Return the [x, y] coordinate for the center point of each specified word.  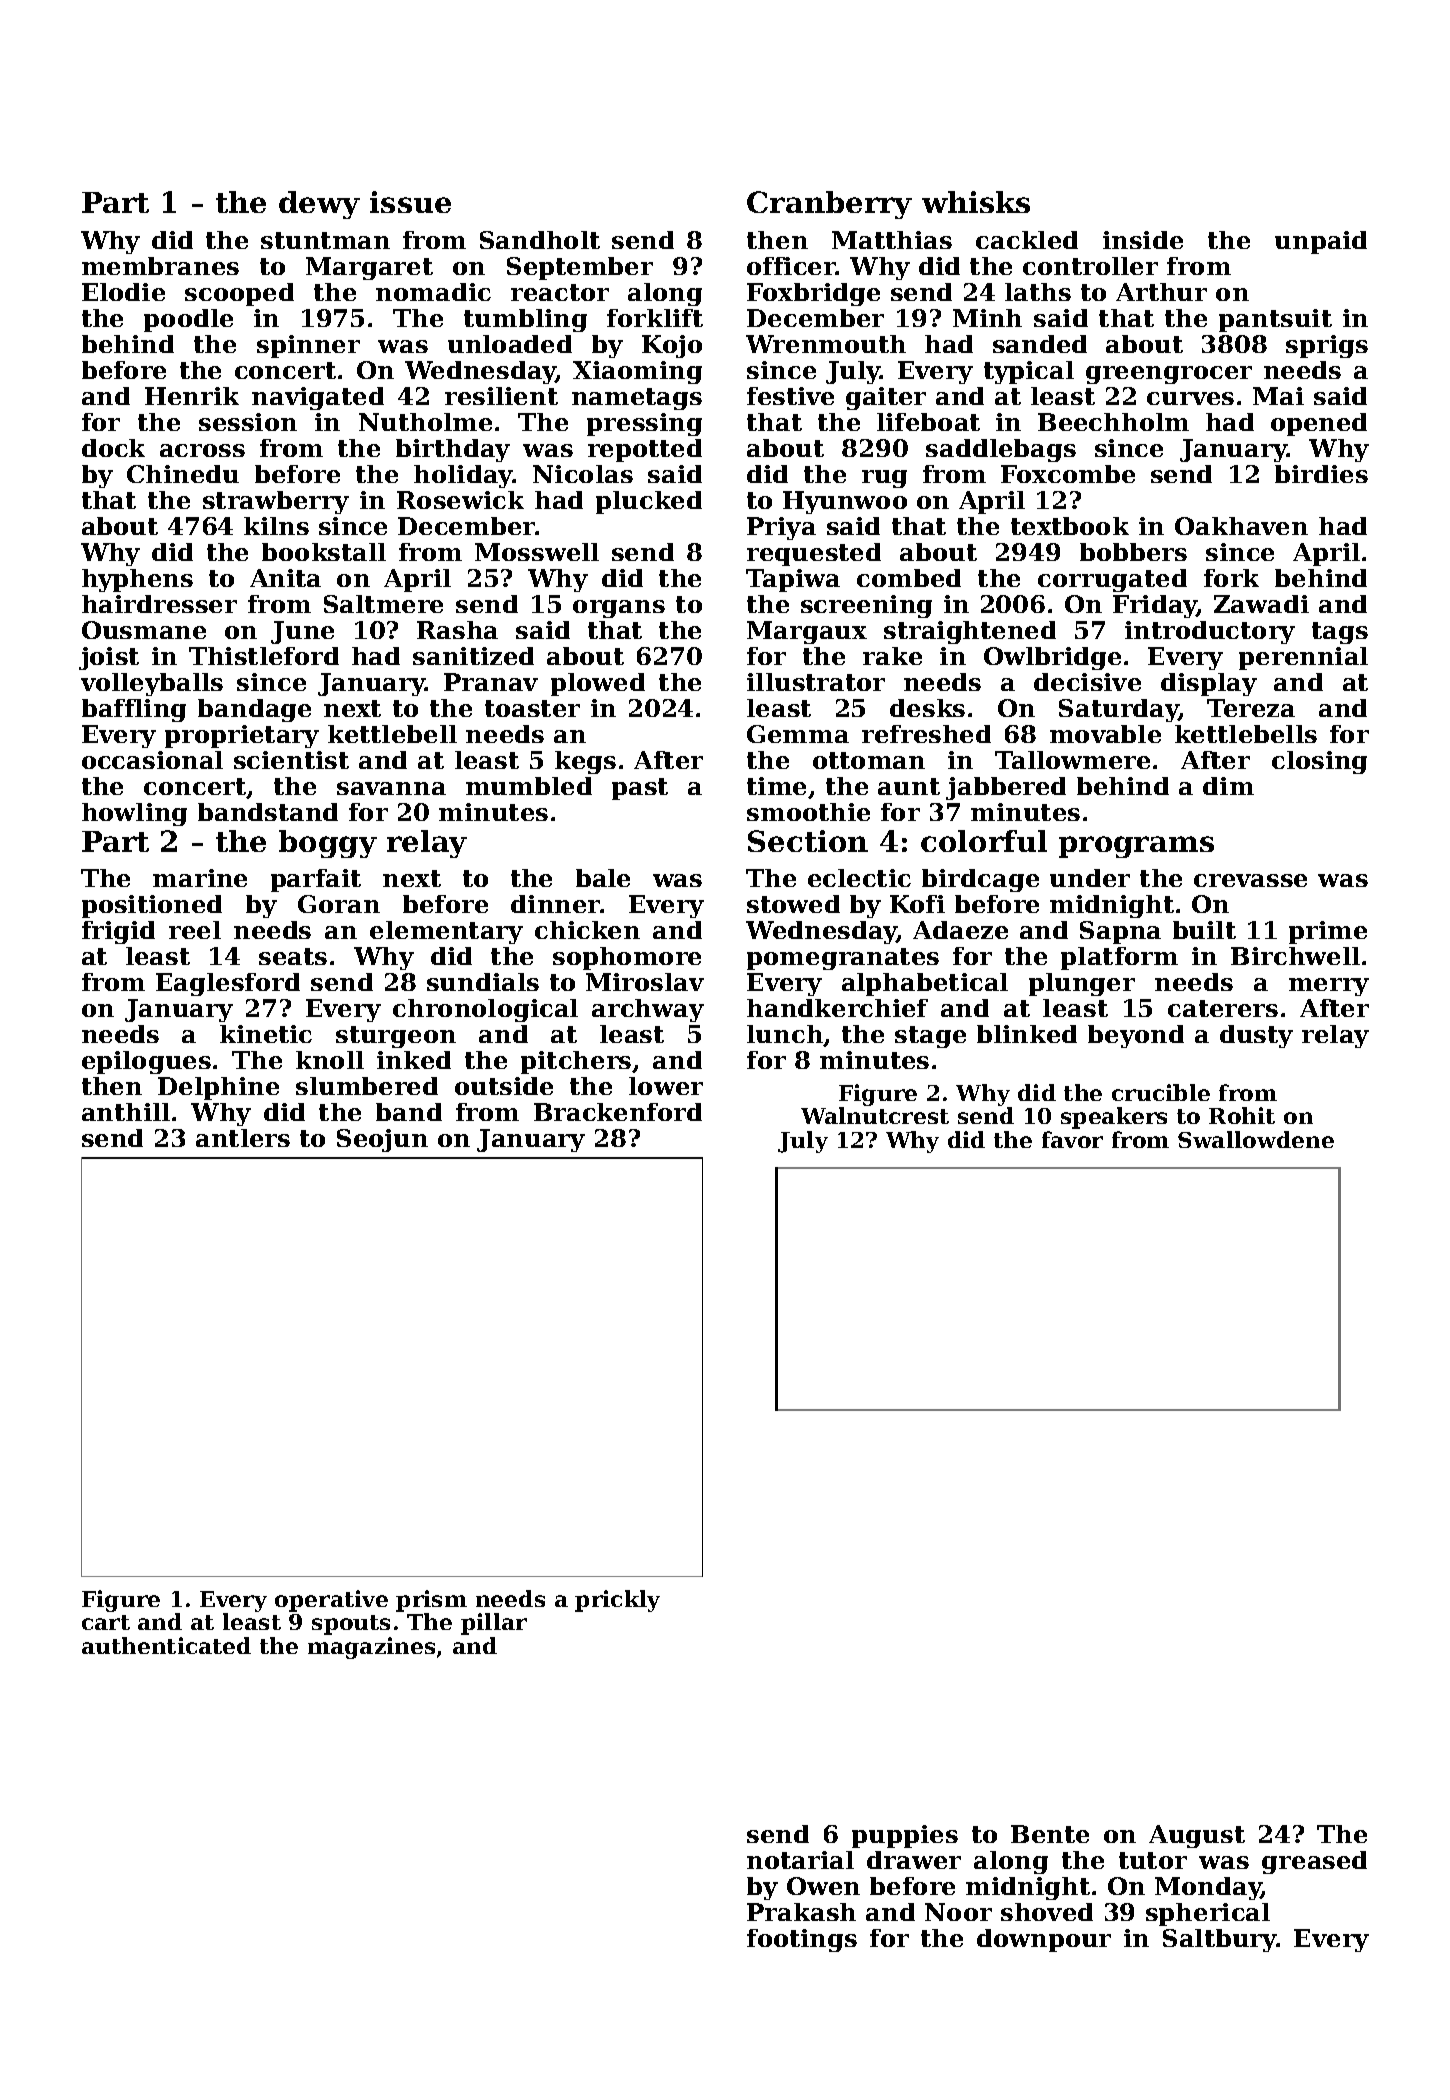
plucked [649, 502]
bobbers [1133, 552]
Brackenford [618, 1112]
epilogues [146, 1062]
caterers [1223, 1008]
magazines [371, 1648]
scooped [239, 294]
